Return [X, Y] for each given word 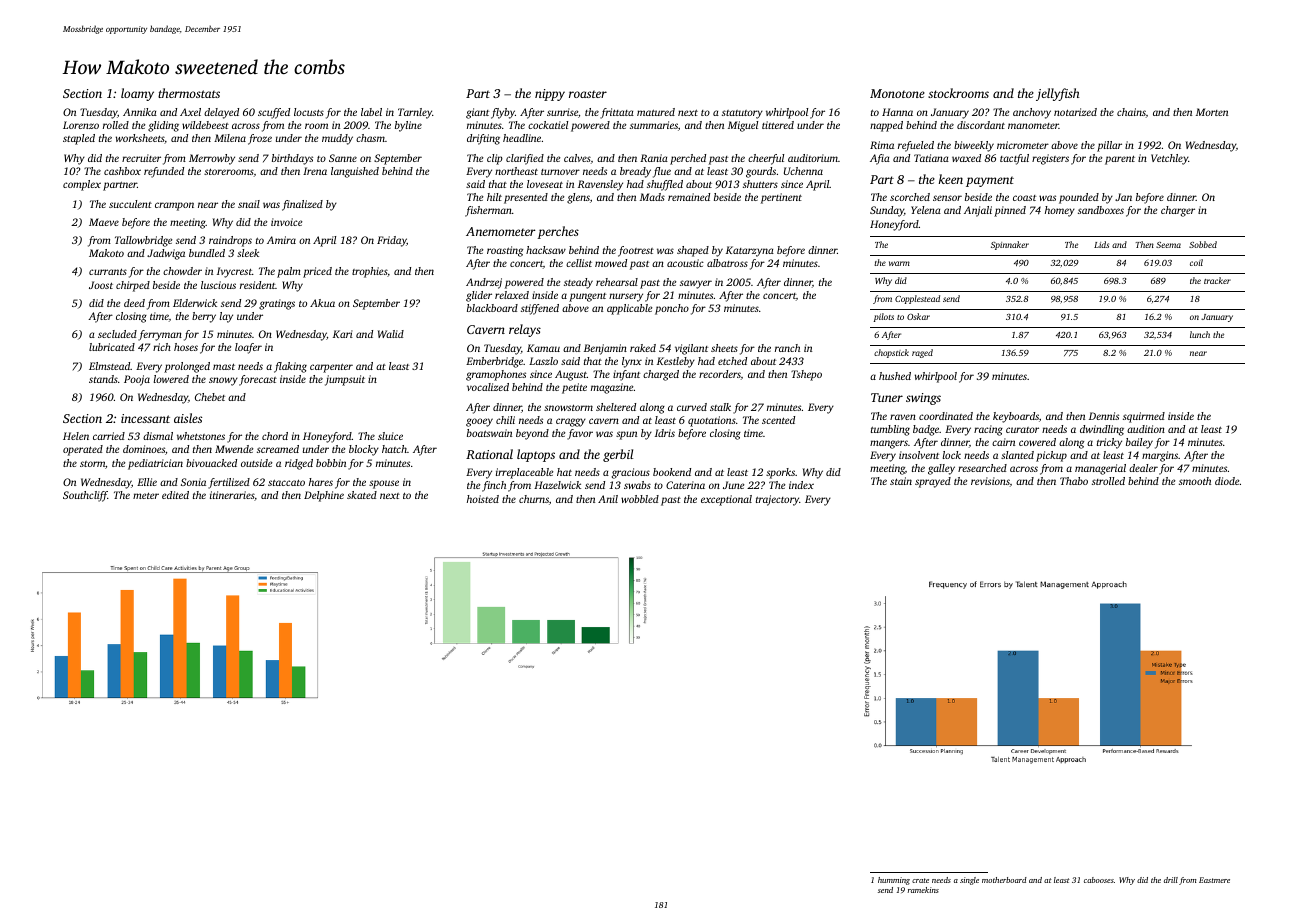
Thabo [1074, 481]
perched [688, 159]
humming [894, 881]
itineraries [232, 495]
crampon [174, 206]
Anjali [978, 211]
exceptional [726, 500]
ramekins [923, 890]
